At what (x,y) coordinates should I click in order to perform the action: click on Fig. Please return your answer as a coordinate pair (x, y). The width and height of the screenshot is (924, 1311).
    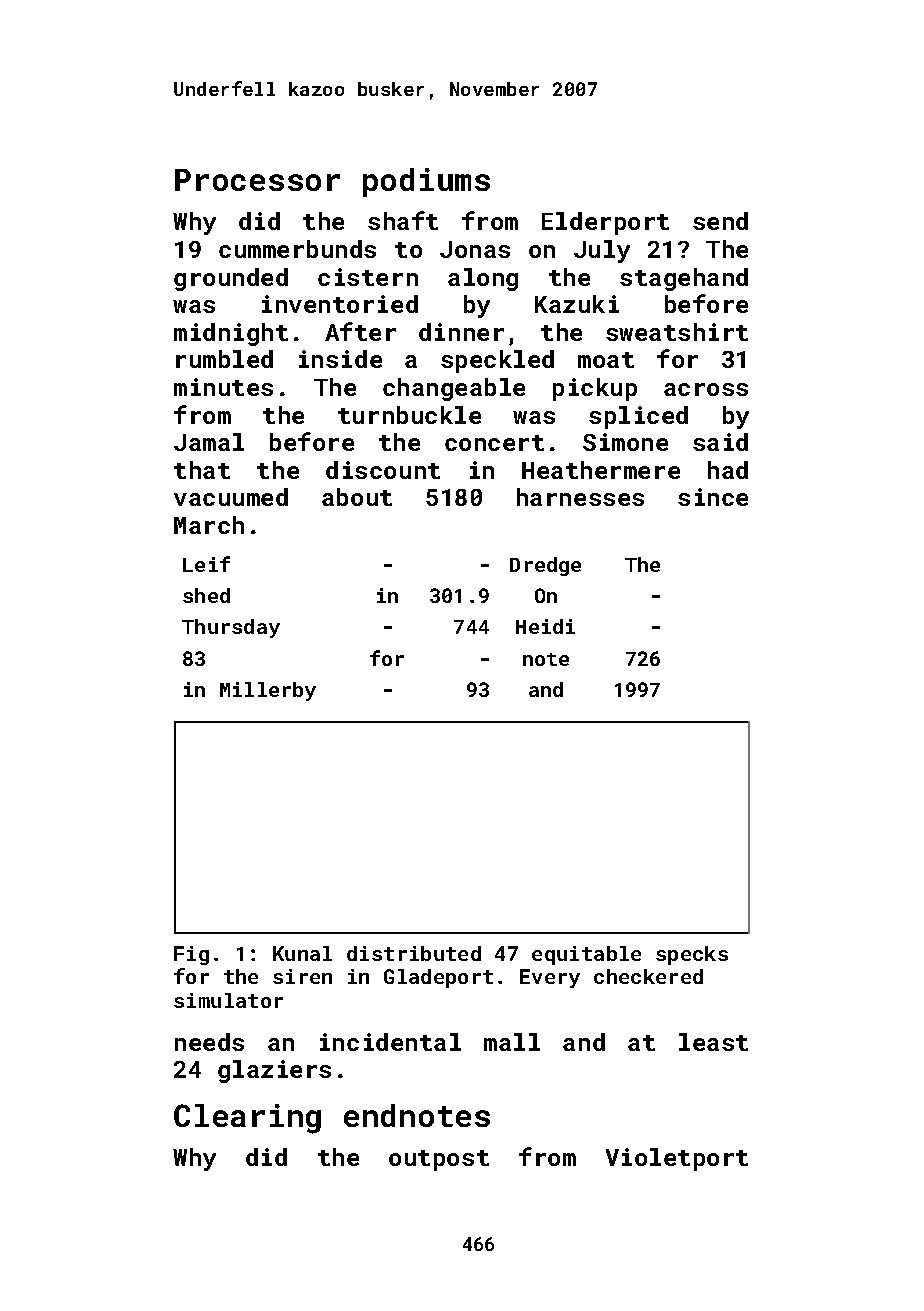
    Looking at the image, I should click on (191, 955).
